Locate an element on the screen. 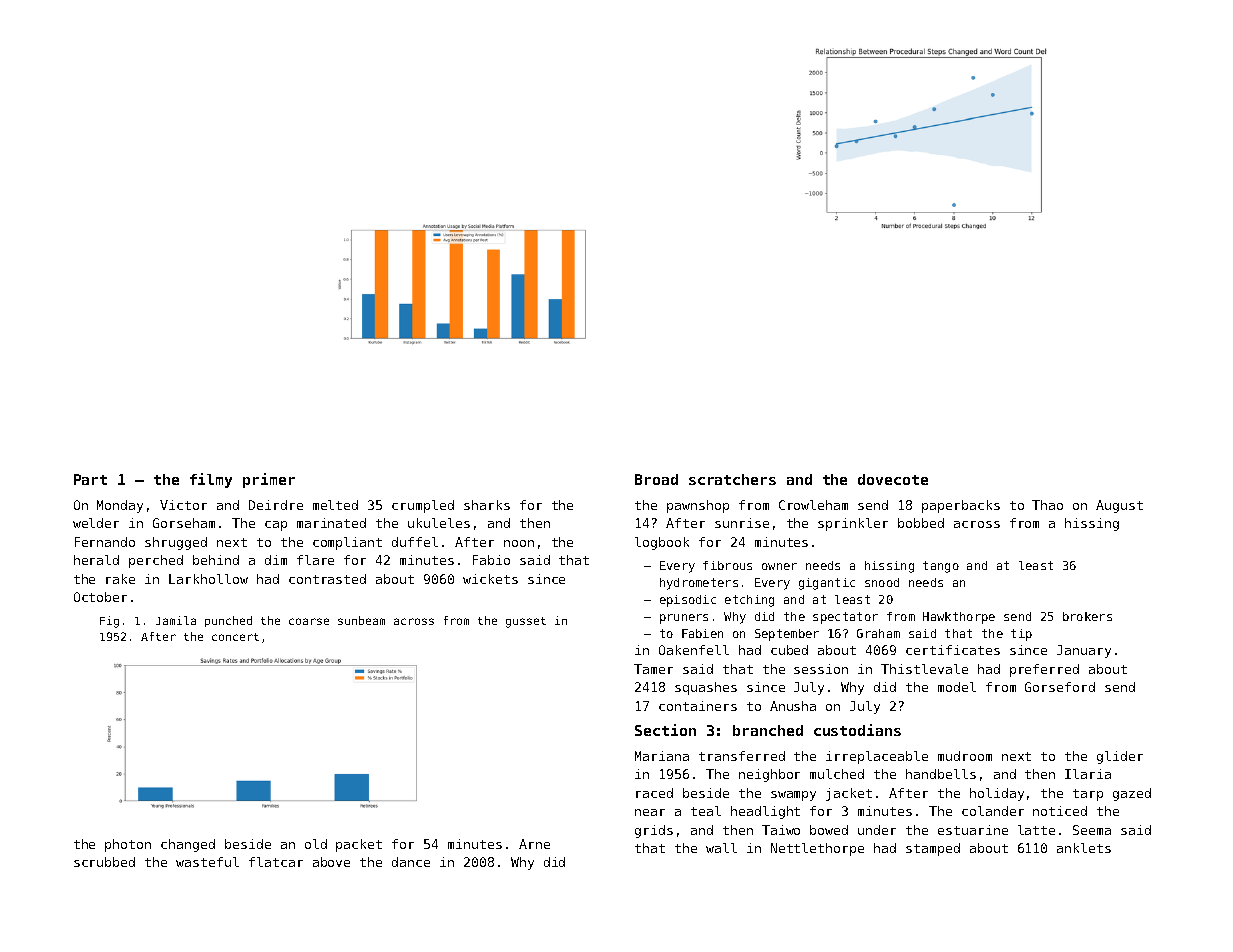  Gorseford is located at coordinates (1060, 687).
